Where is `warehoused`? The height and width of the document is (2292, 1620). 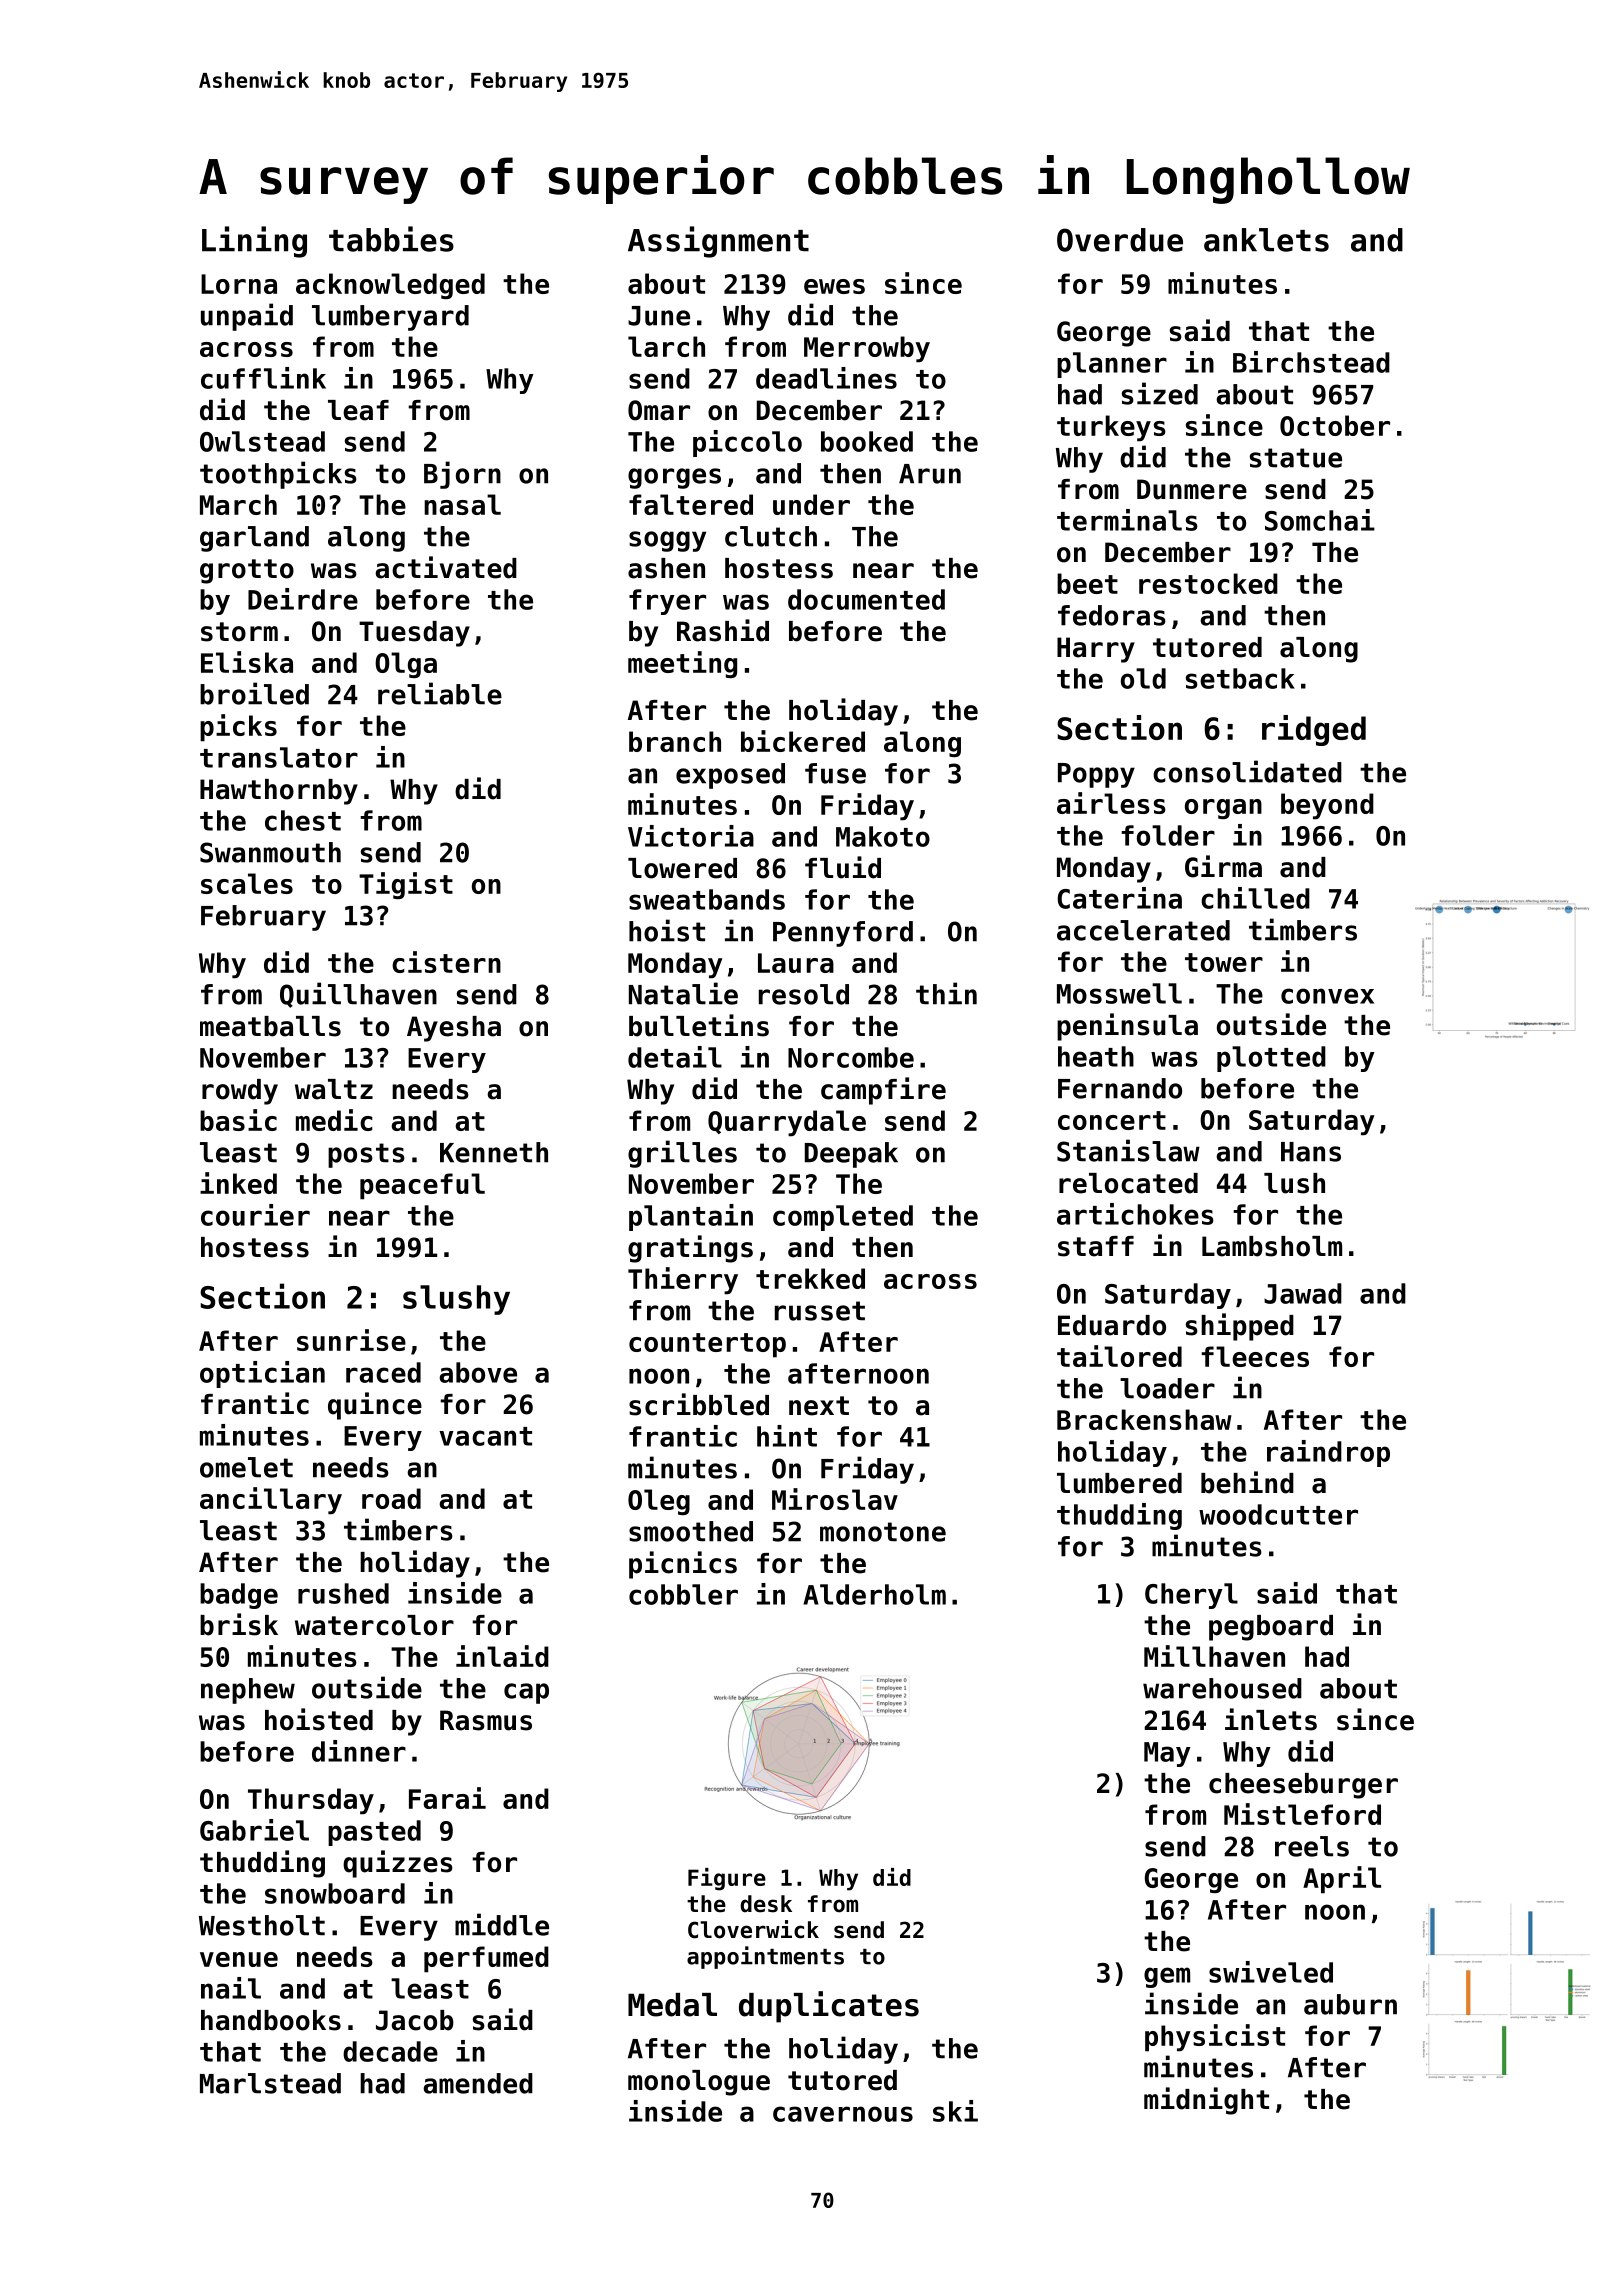 warehoused is located at coordinates (1222, 1688).
